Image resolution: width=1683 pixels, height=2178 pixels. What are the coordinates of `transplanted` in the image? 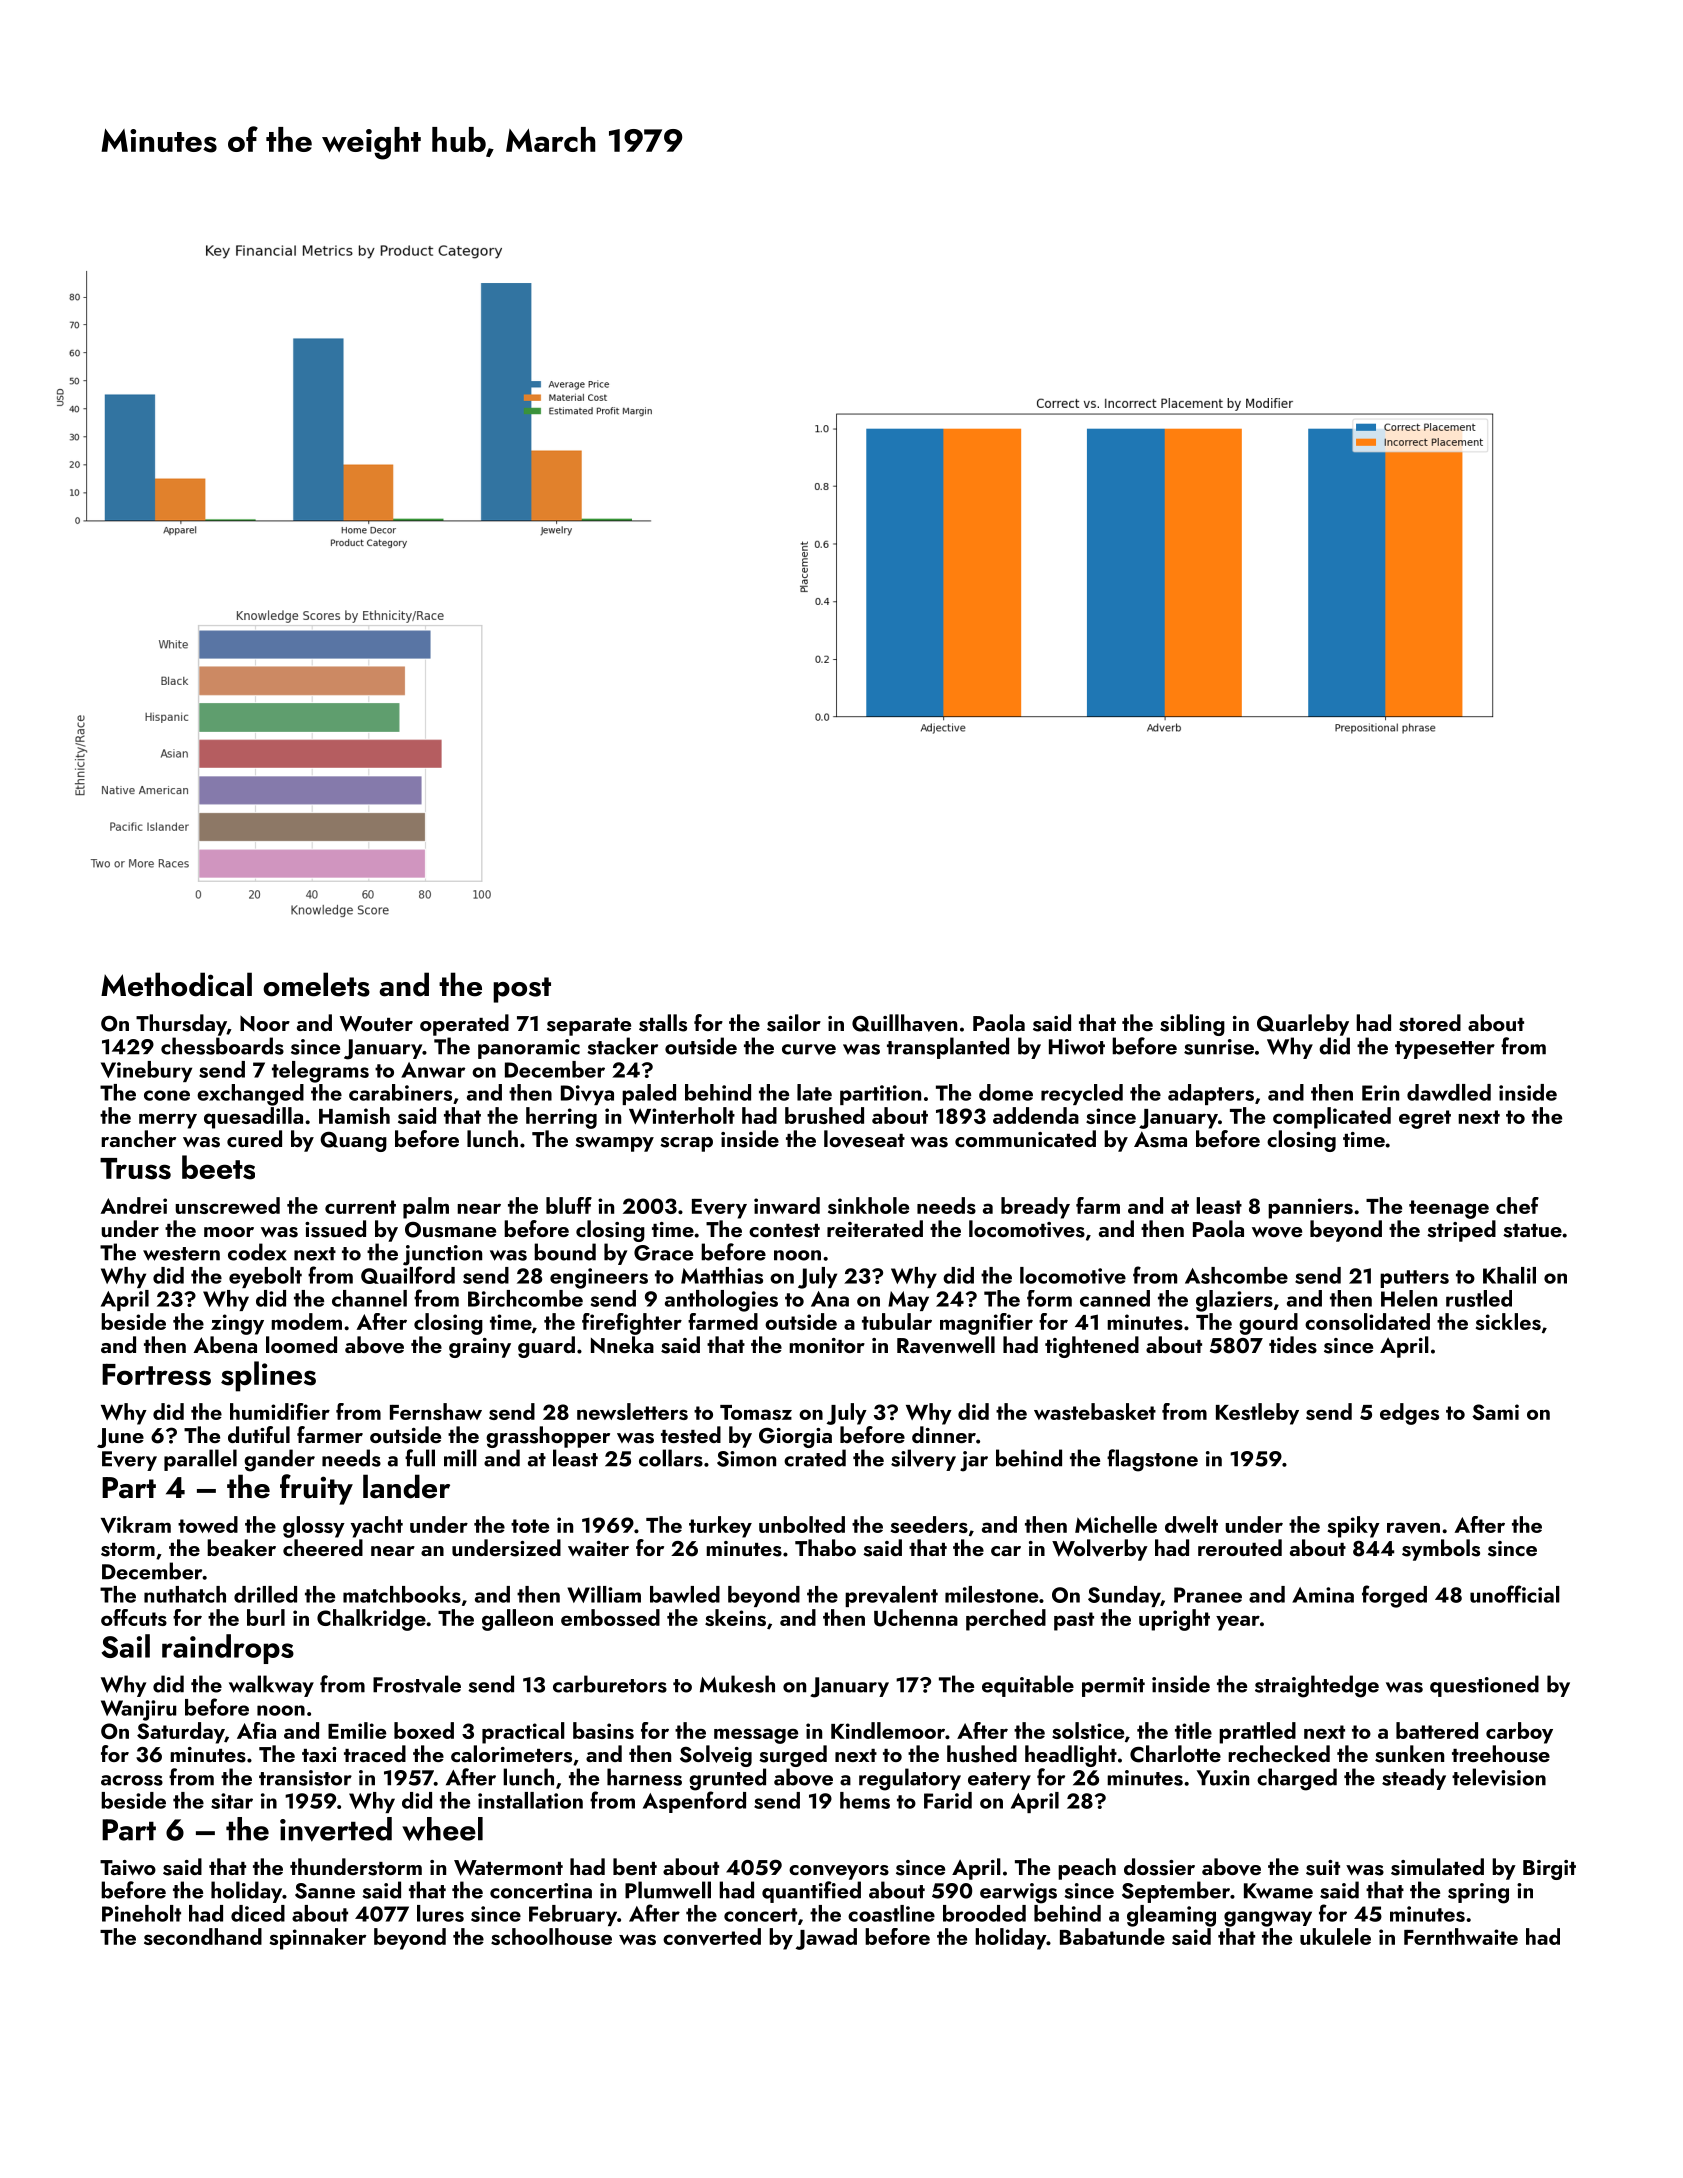 It's located at (948, 1048).
